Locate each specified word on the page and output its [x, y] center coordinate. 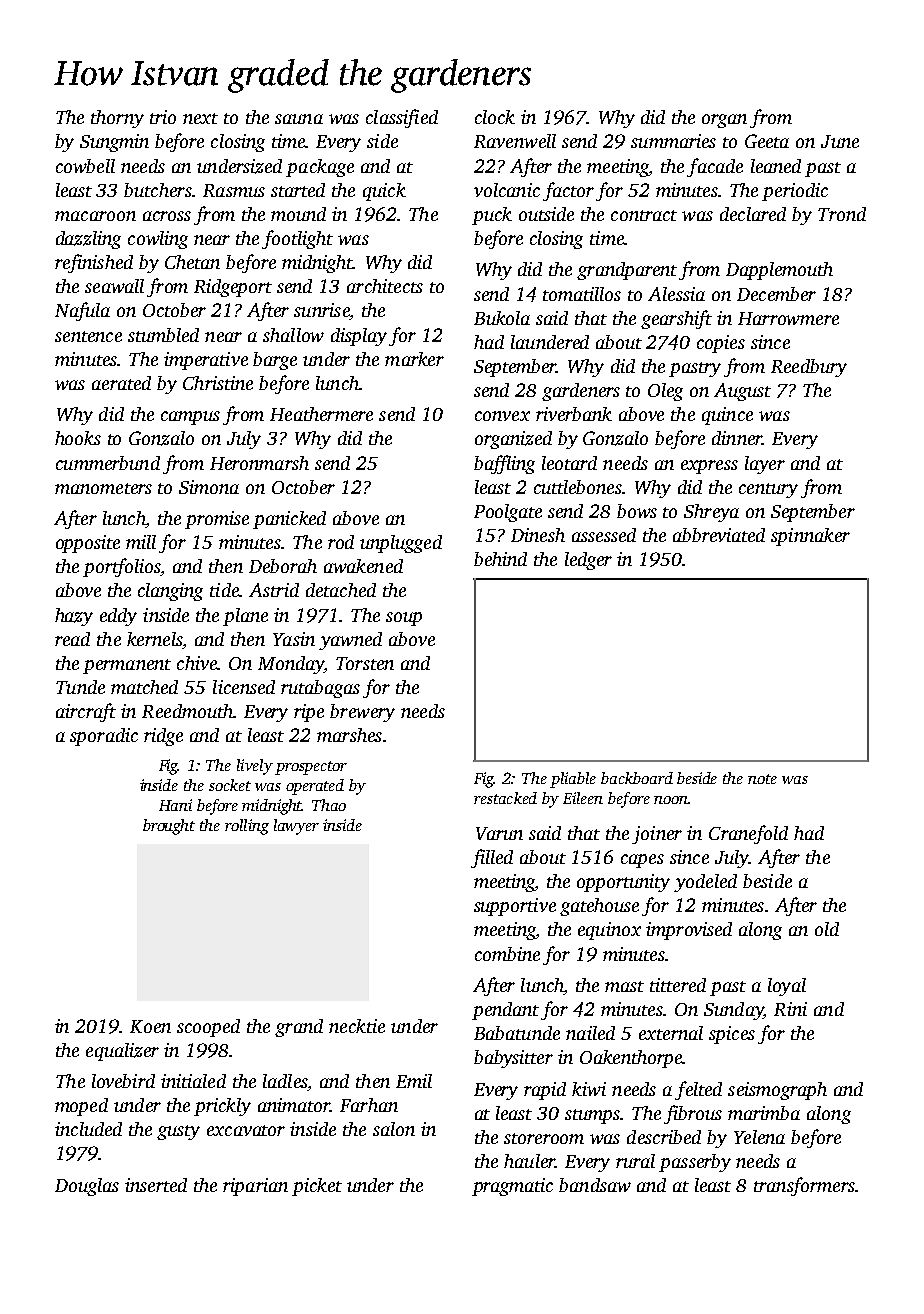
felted [698, 1090]
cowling [158, 240]
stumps [592, 1116]
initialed [193, 1081]
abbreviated [719, 535]
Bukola [502, 318]
